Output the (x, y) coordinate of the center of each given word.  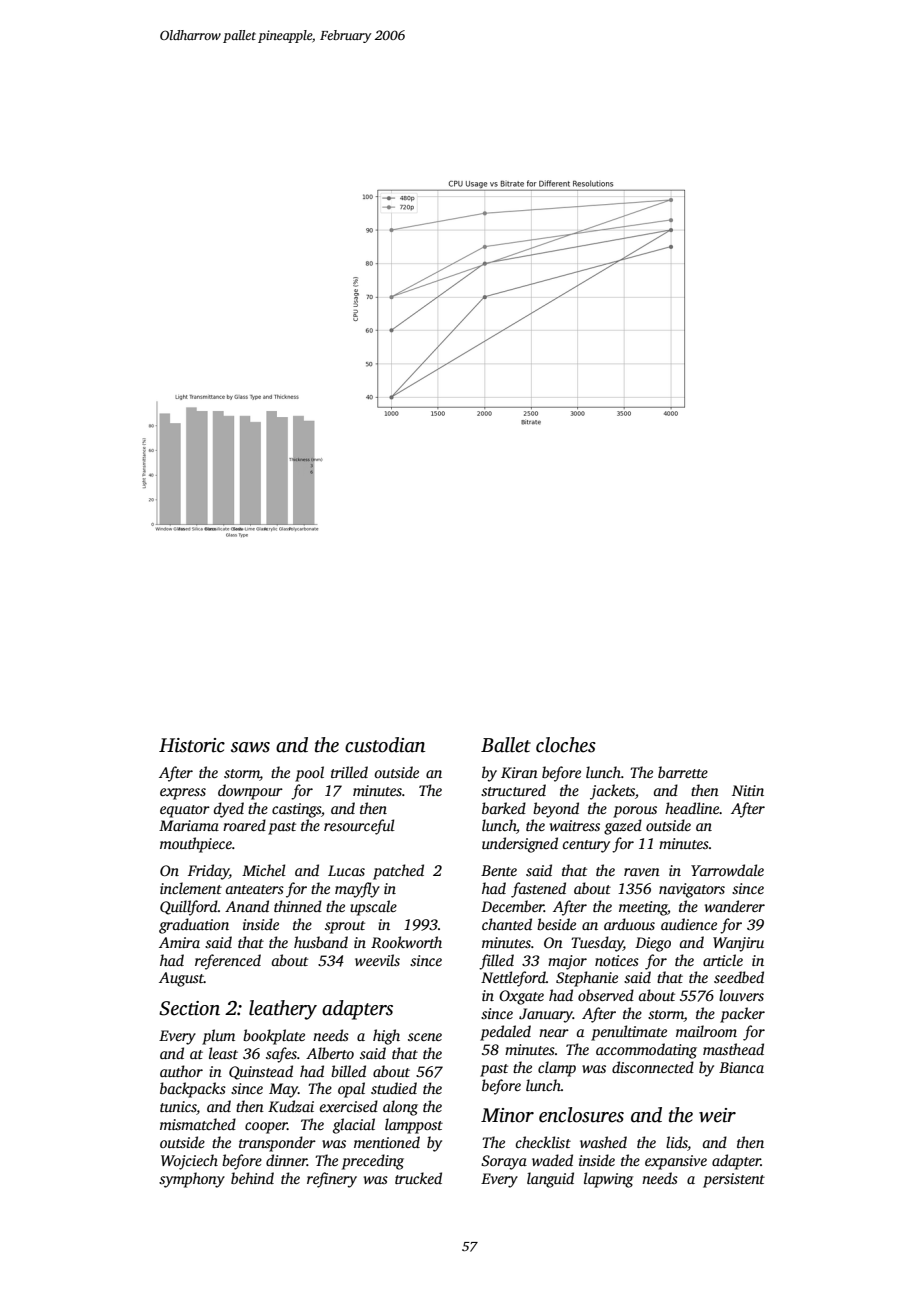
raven (642, 872)
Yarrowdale (727, 870)
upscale (373, 908)
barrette (683, 772)
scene (425, 1037)
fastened (538, 890)
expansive (676, 1162)
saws (250, 747)
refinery (332, 1180)
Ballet (506, 745)
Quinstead (261, 1072)
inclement (191, 888)
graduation (194, 926)
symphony (192, 1180)
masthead (733, 1049)
